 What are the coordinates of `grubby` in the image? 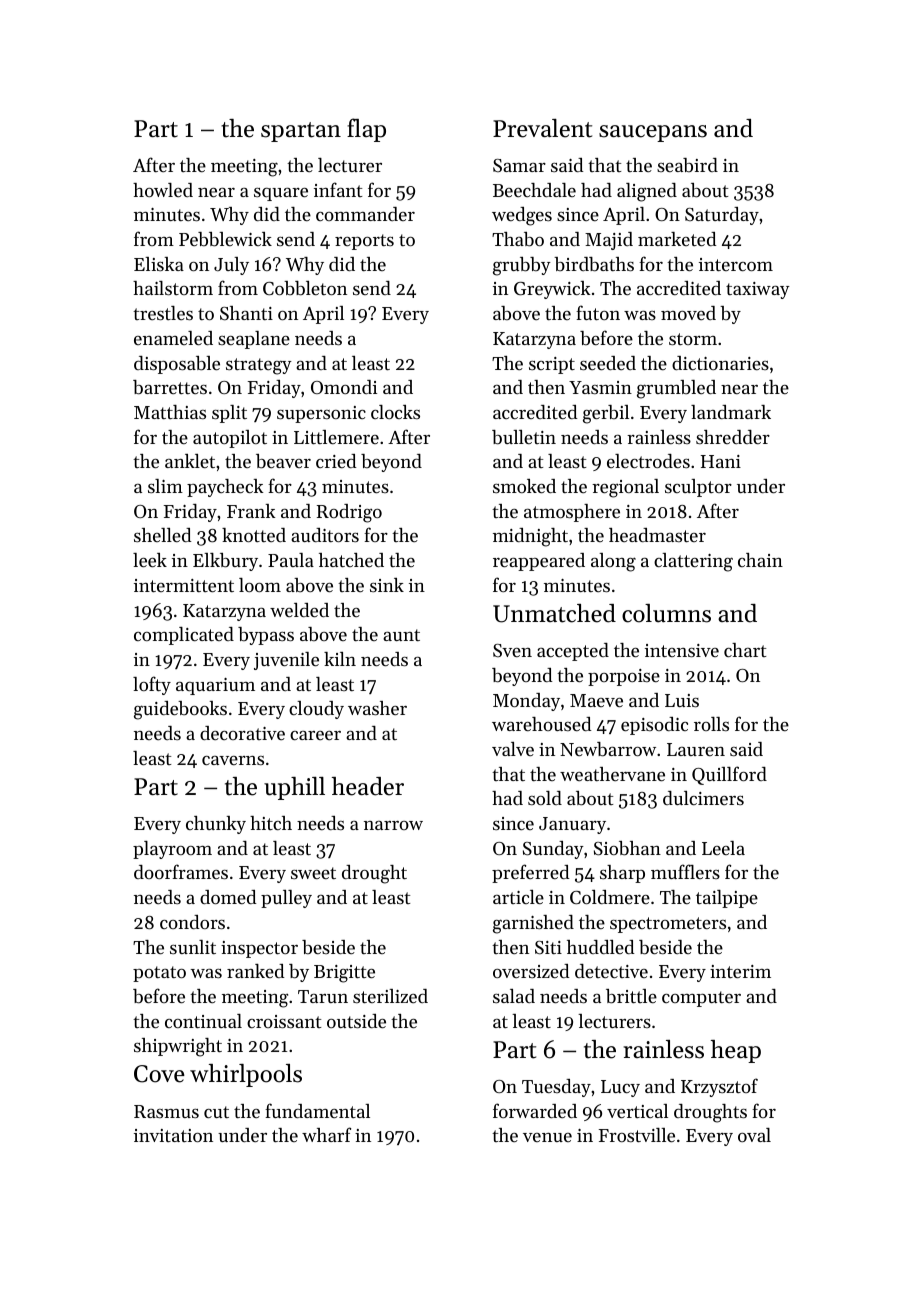 It's located at (522, 266).
